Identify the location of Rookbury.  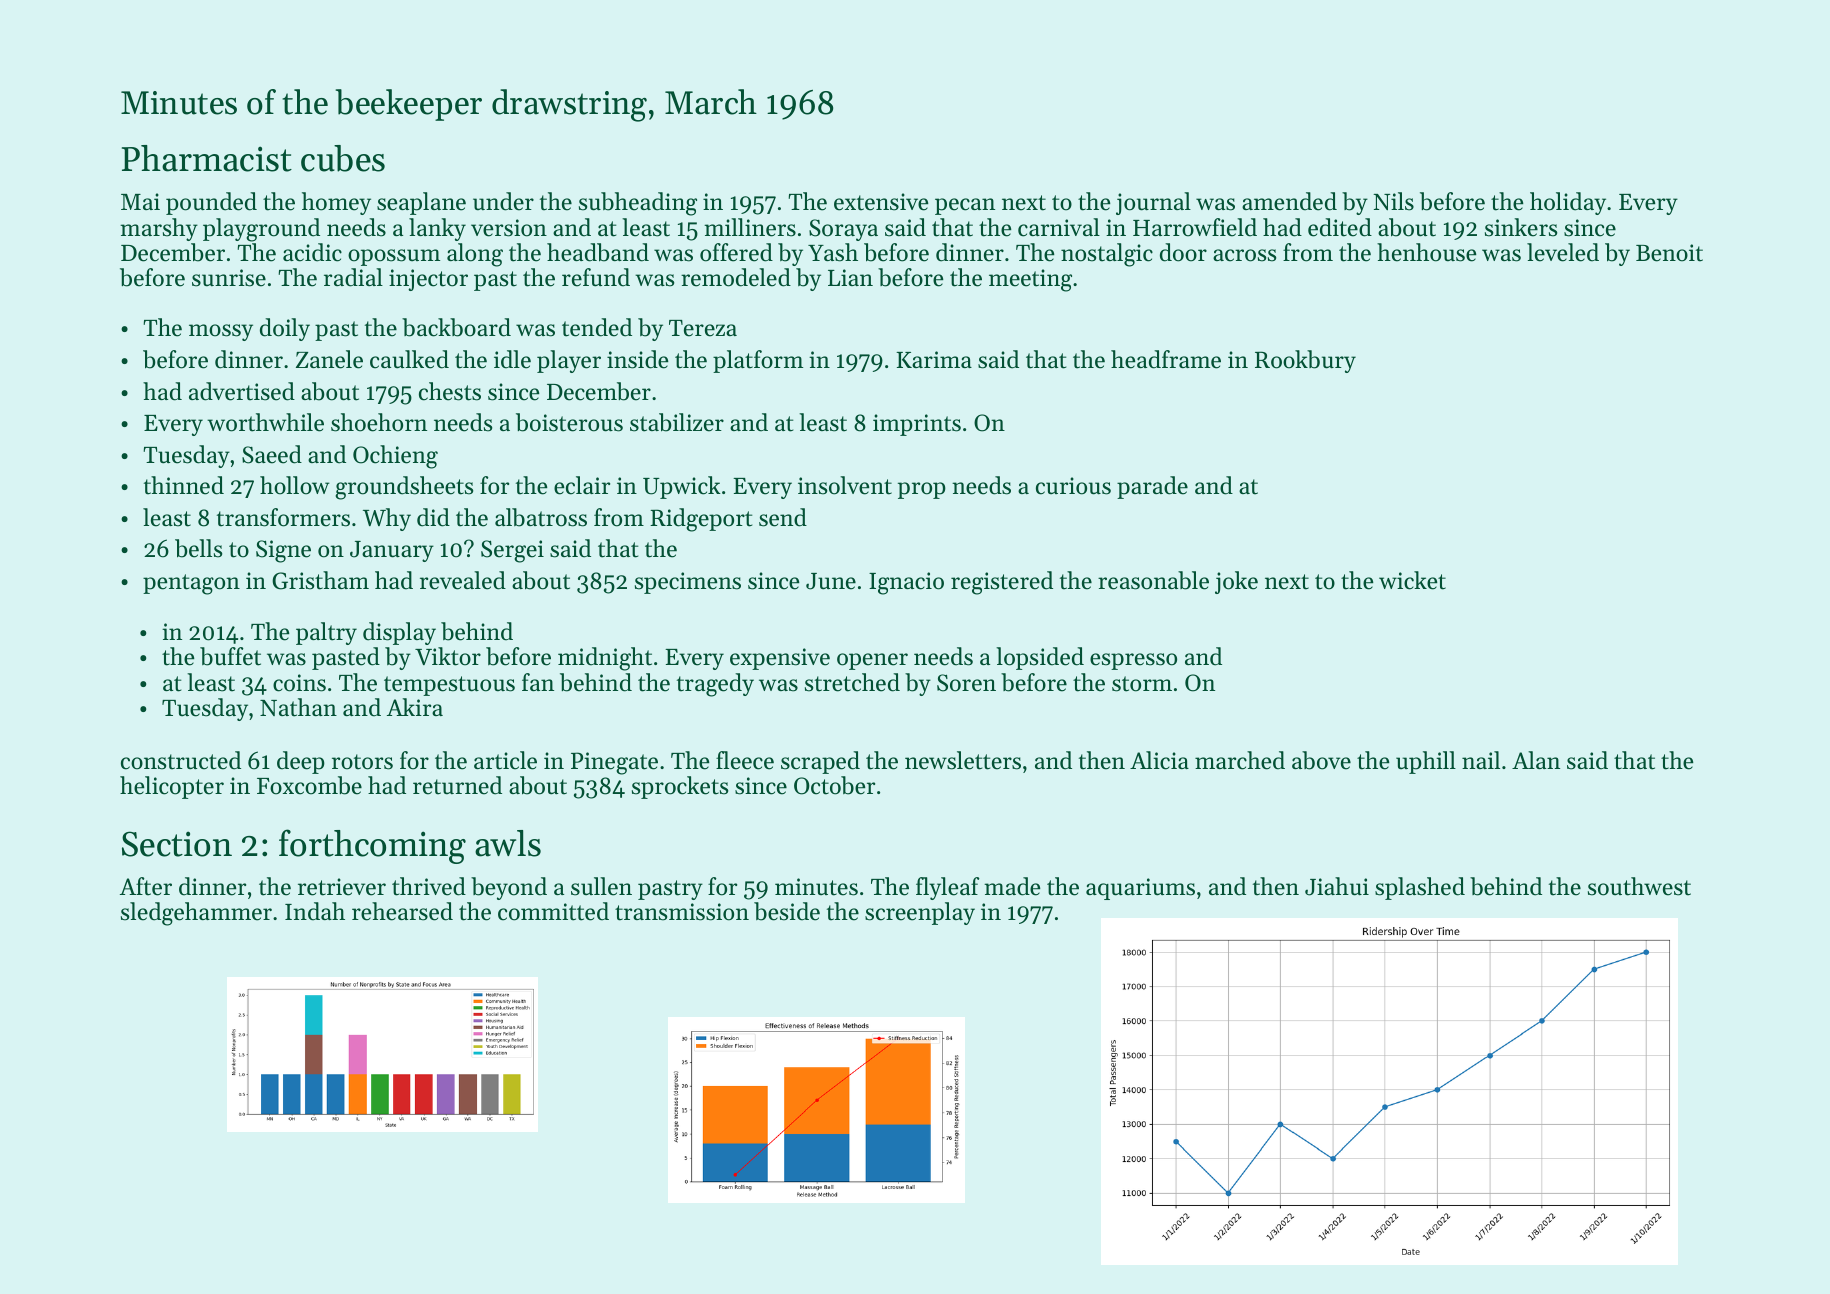
(1305, 361).
